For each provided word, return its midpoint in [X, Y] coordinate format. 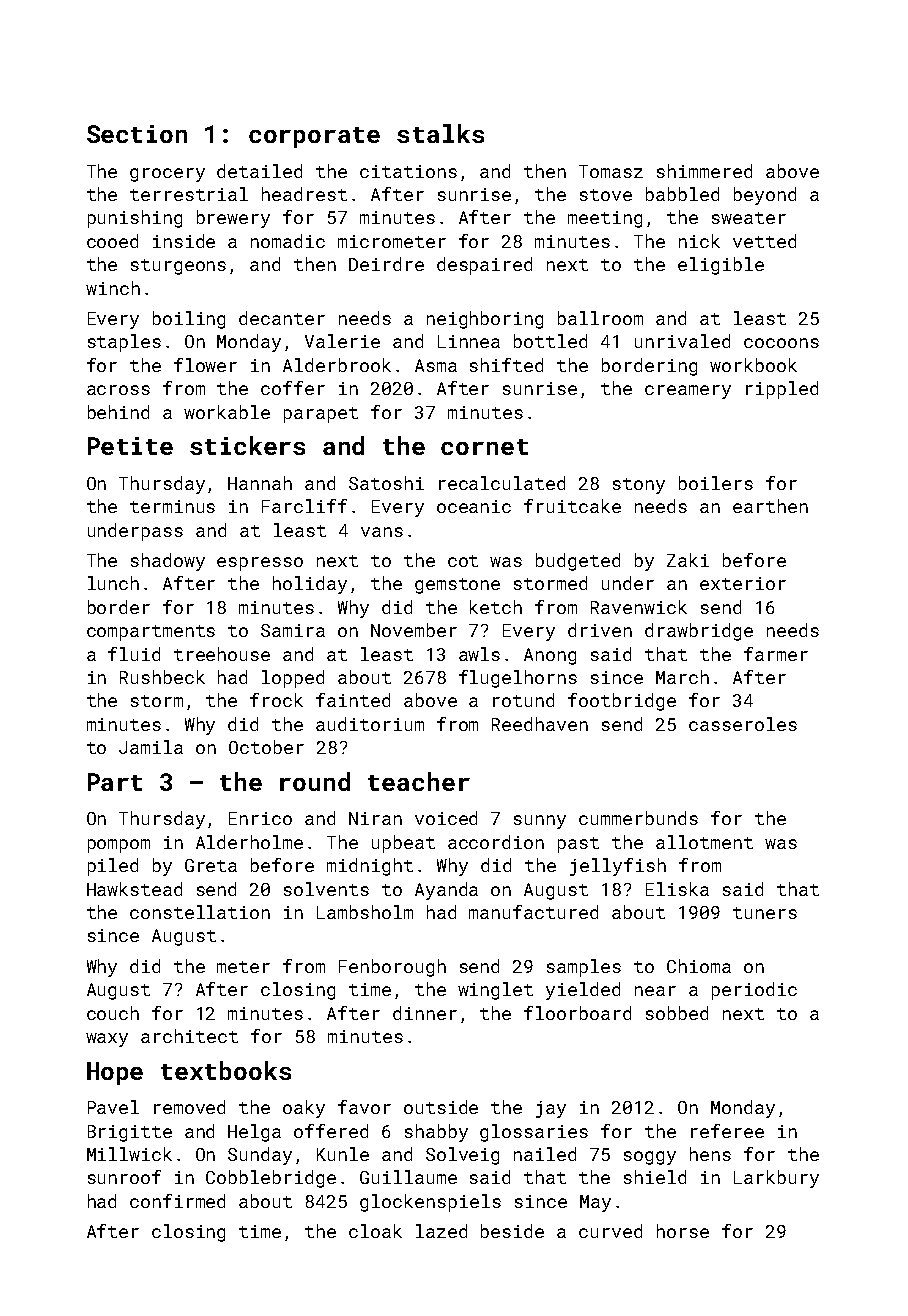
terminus [172, 506]
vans [382, 532]
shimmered [704, 171]
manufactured [533, 912]
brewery [233, 219]
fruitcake [572, 506]
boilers [716, 483]
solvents [326, 889]
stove [606, 195]
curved [610, 1231]
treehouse [222, 654]
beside [512, 1231]
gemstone [457, 586]
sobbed [677, 1013]
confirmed [177, 1201]
